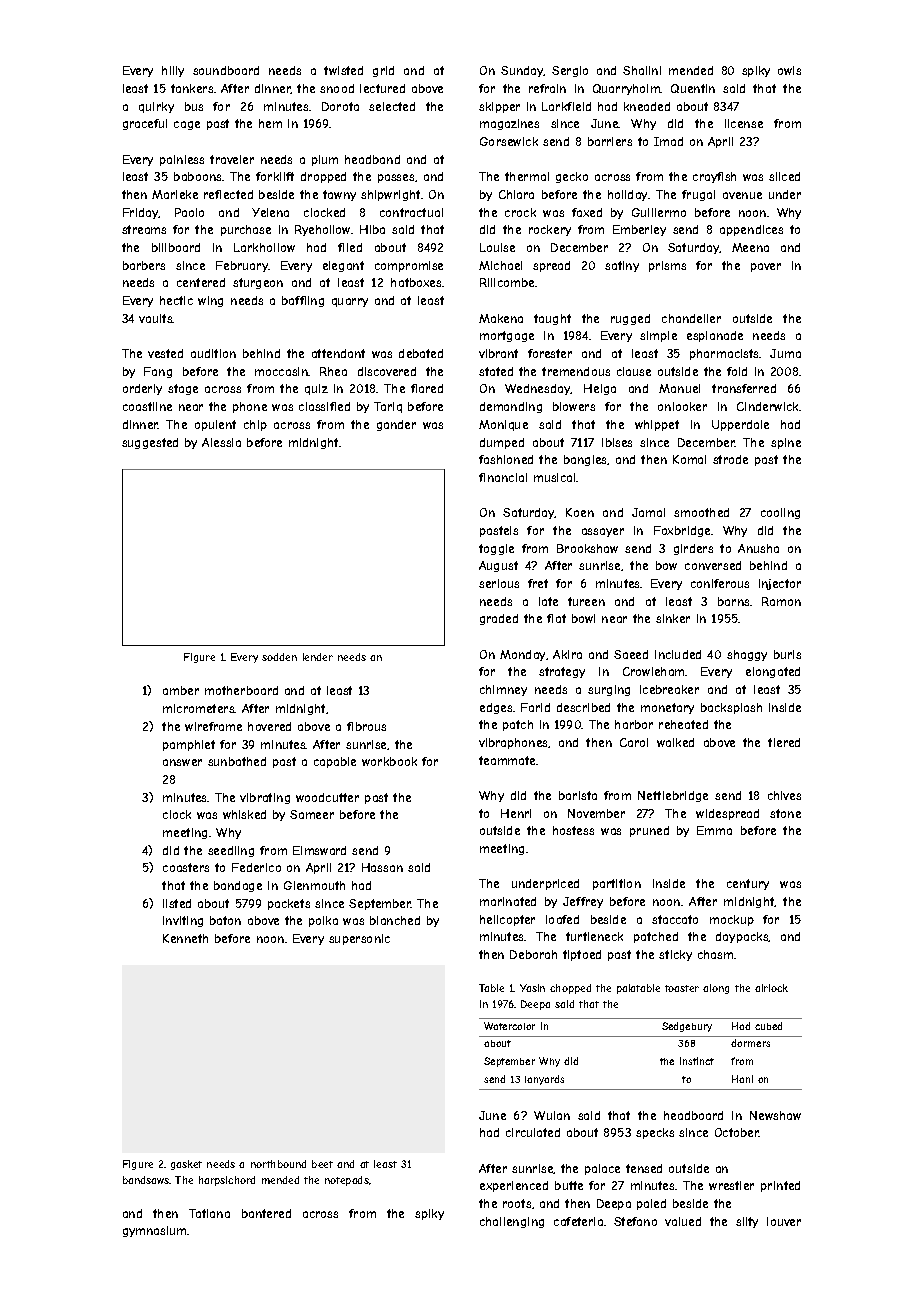 This document has width=924, height=1308. I want to click on challenging, so click(512, 1222).
